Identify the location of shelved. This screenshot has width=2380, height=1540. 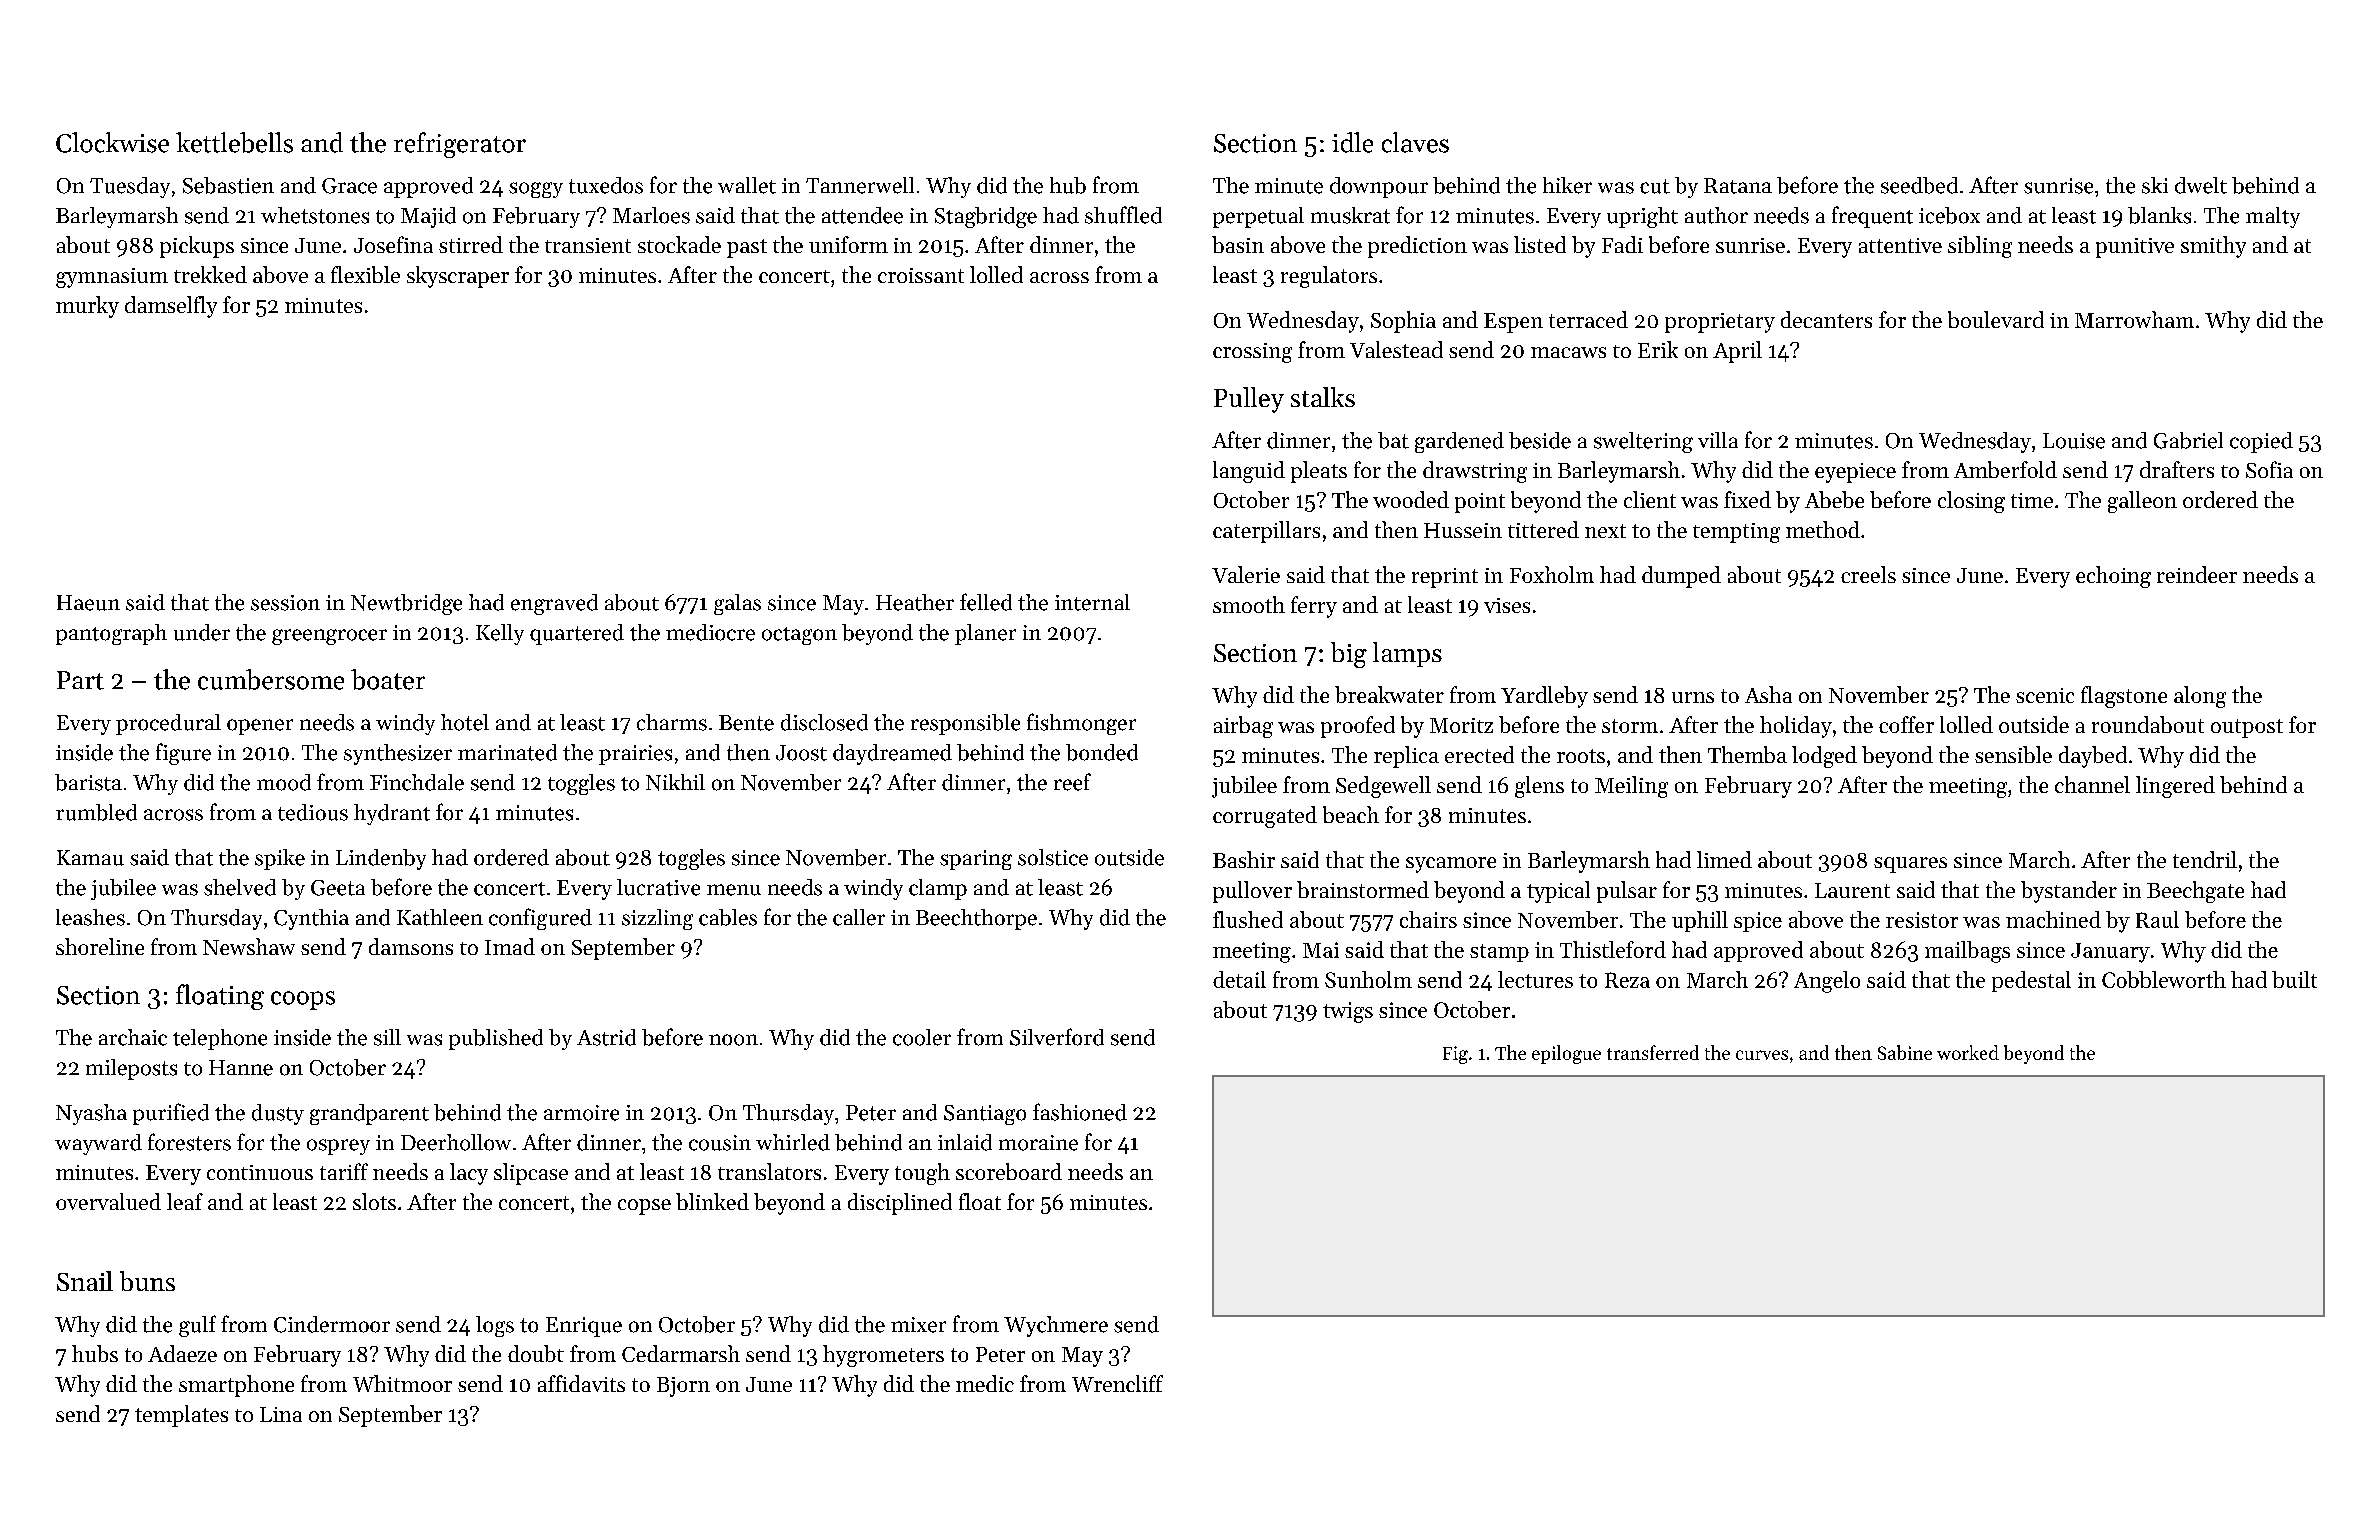
(240, 887).
